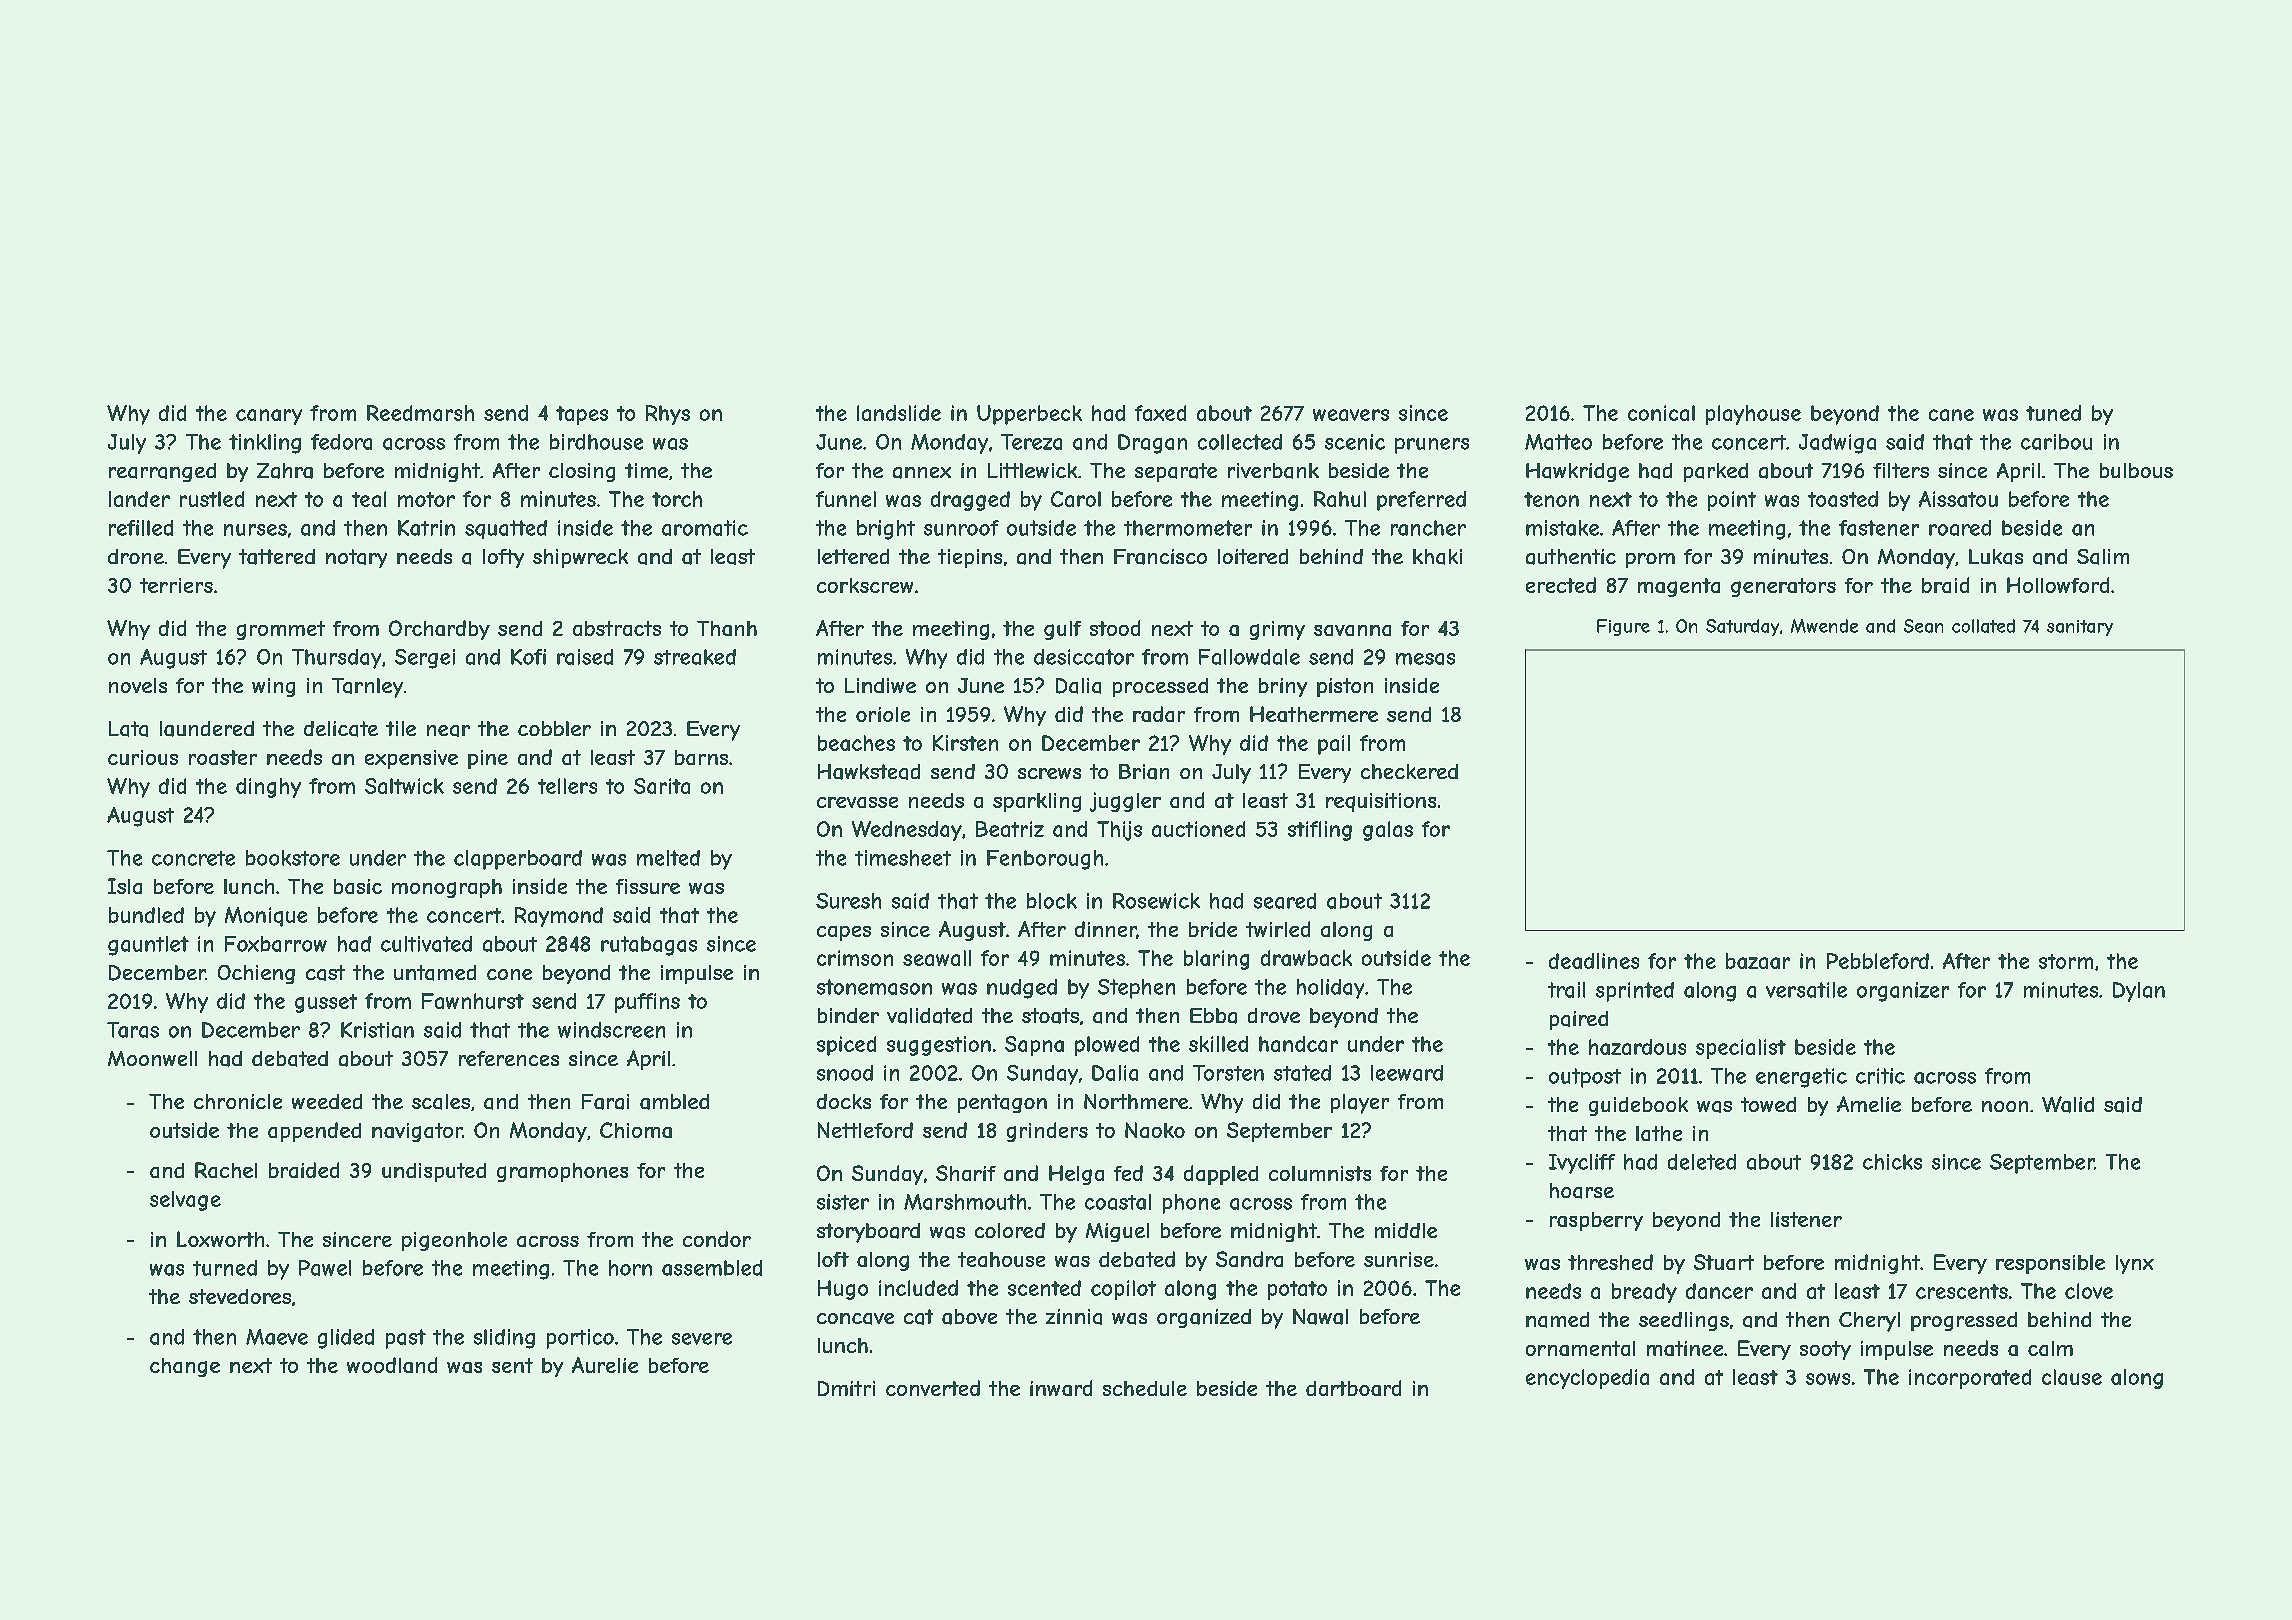  What do you see at coordinates (648, 886) in the page?
I see `fissure` at bounding box center [648, 886].
